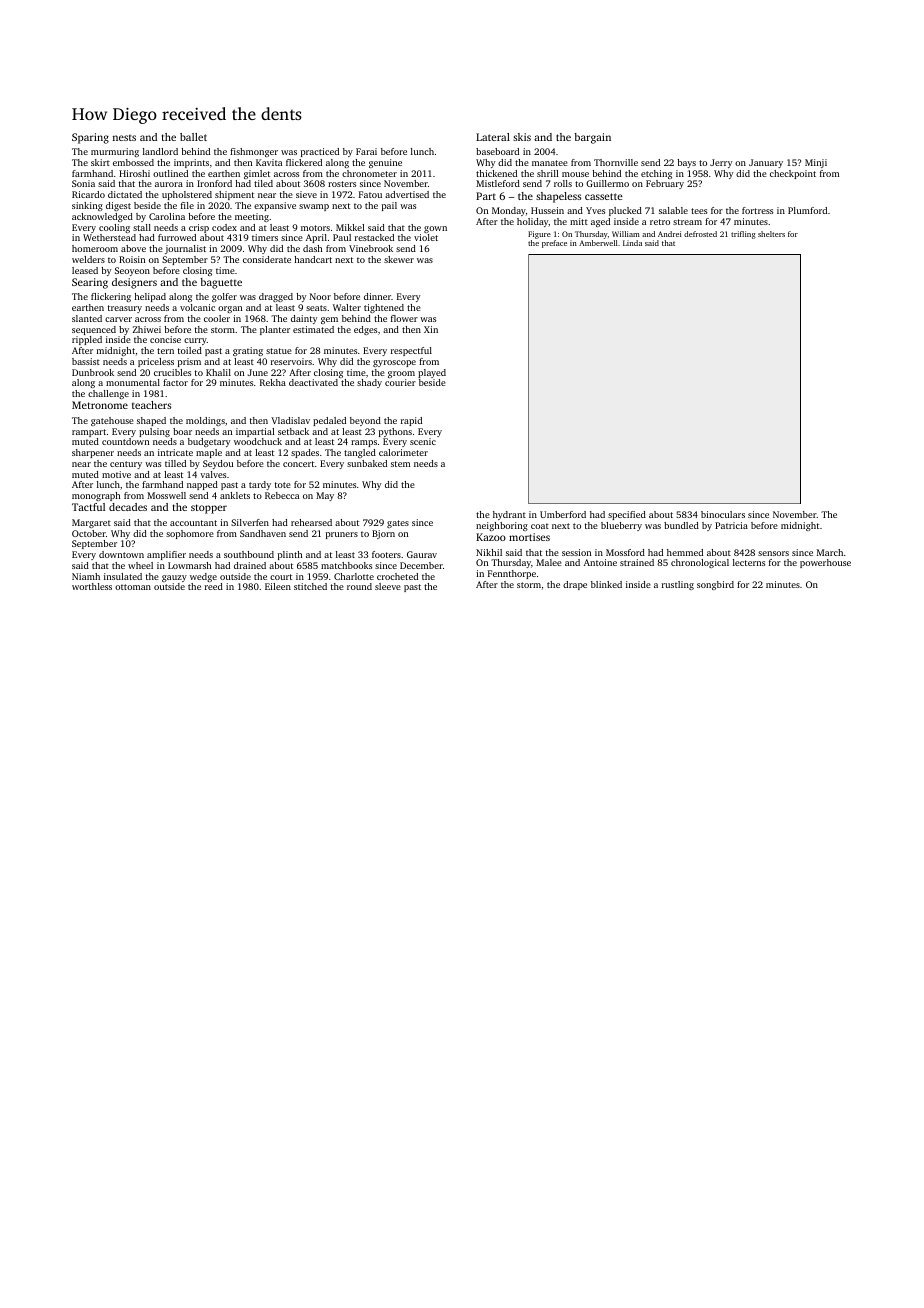  I want to click on played, so click(432, 373).
